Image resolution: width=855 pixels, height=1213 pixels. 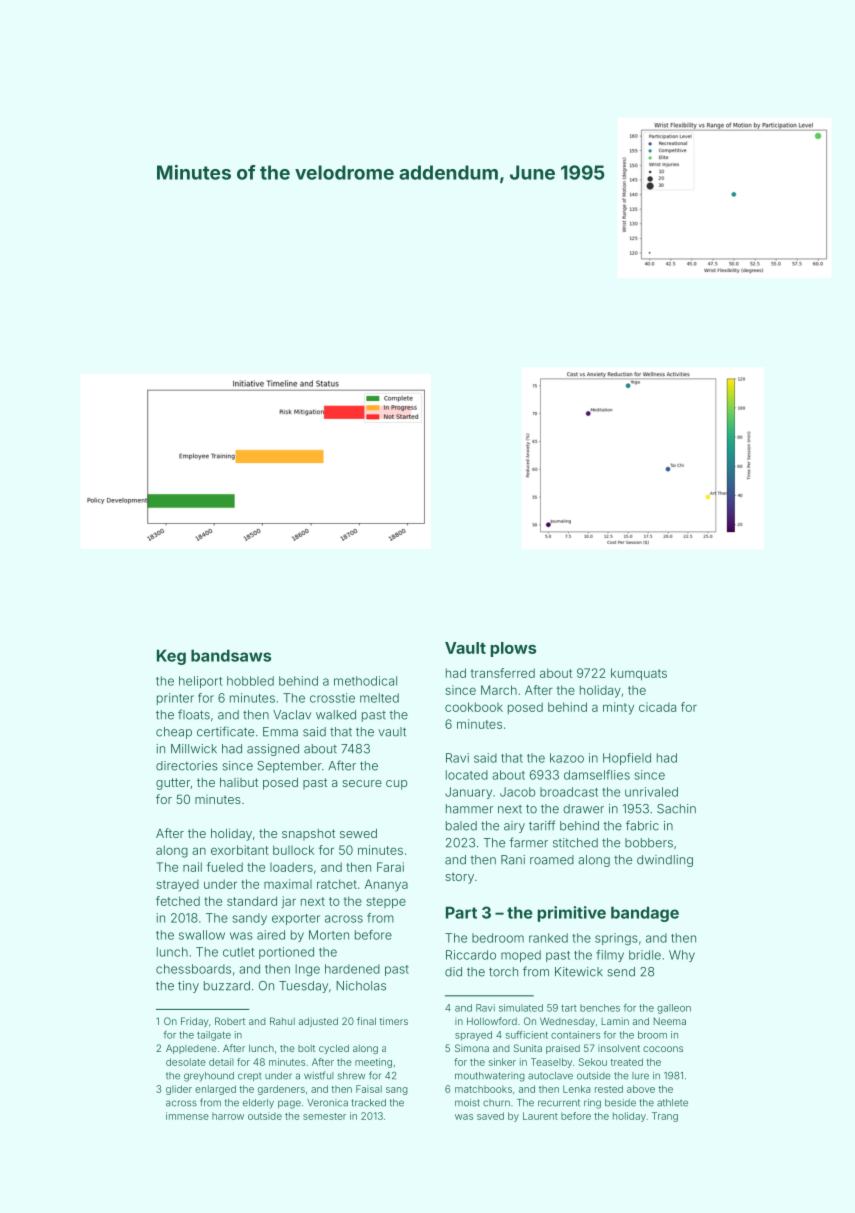 I want to click on above, so click(x=641, y=1089).
